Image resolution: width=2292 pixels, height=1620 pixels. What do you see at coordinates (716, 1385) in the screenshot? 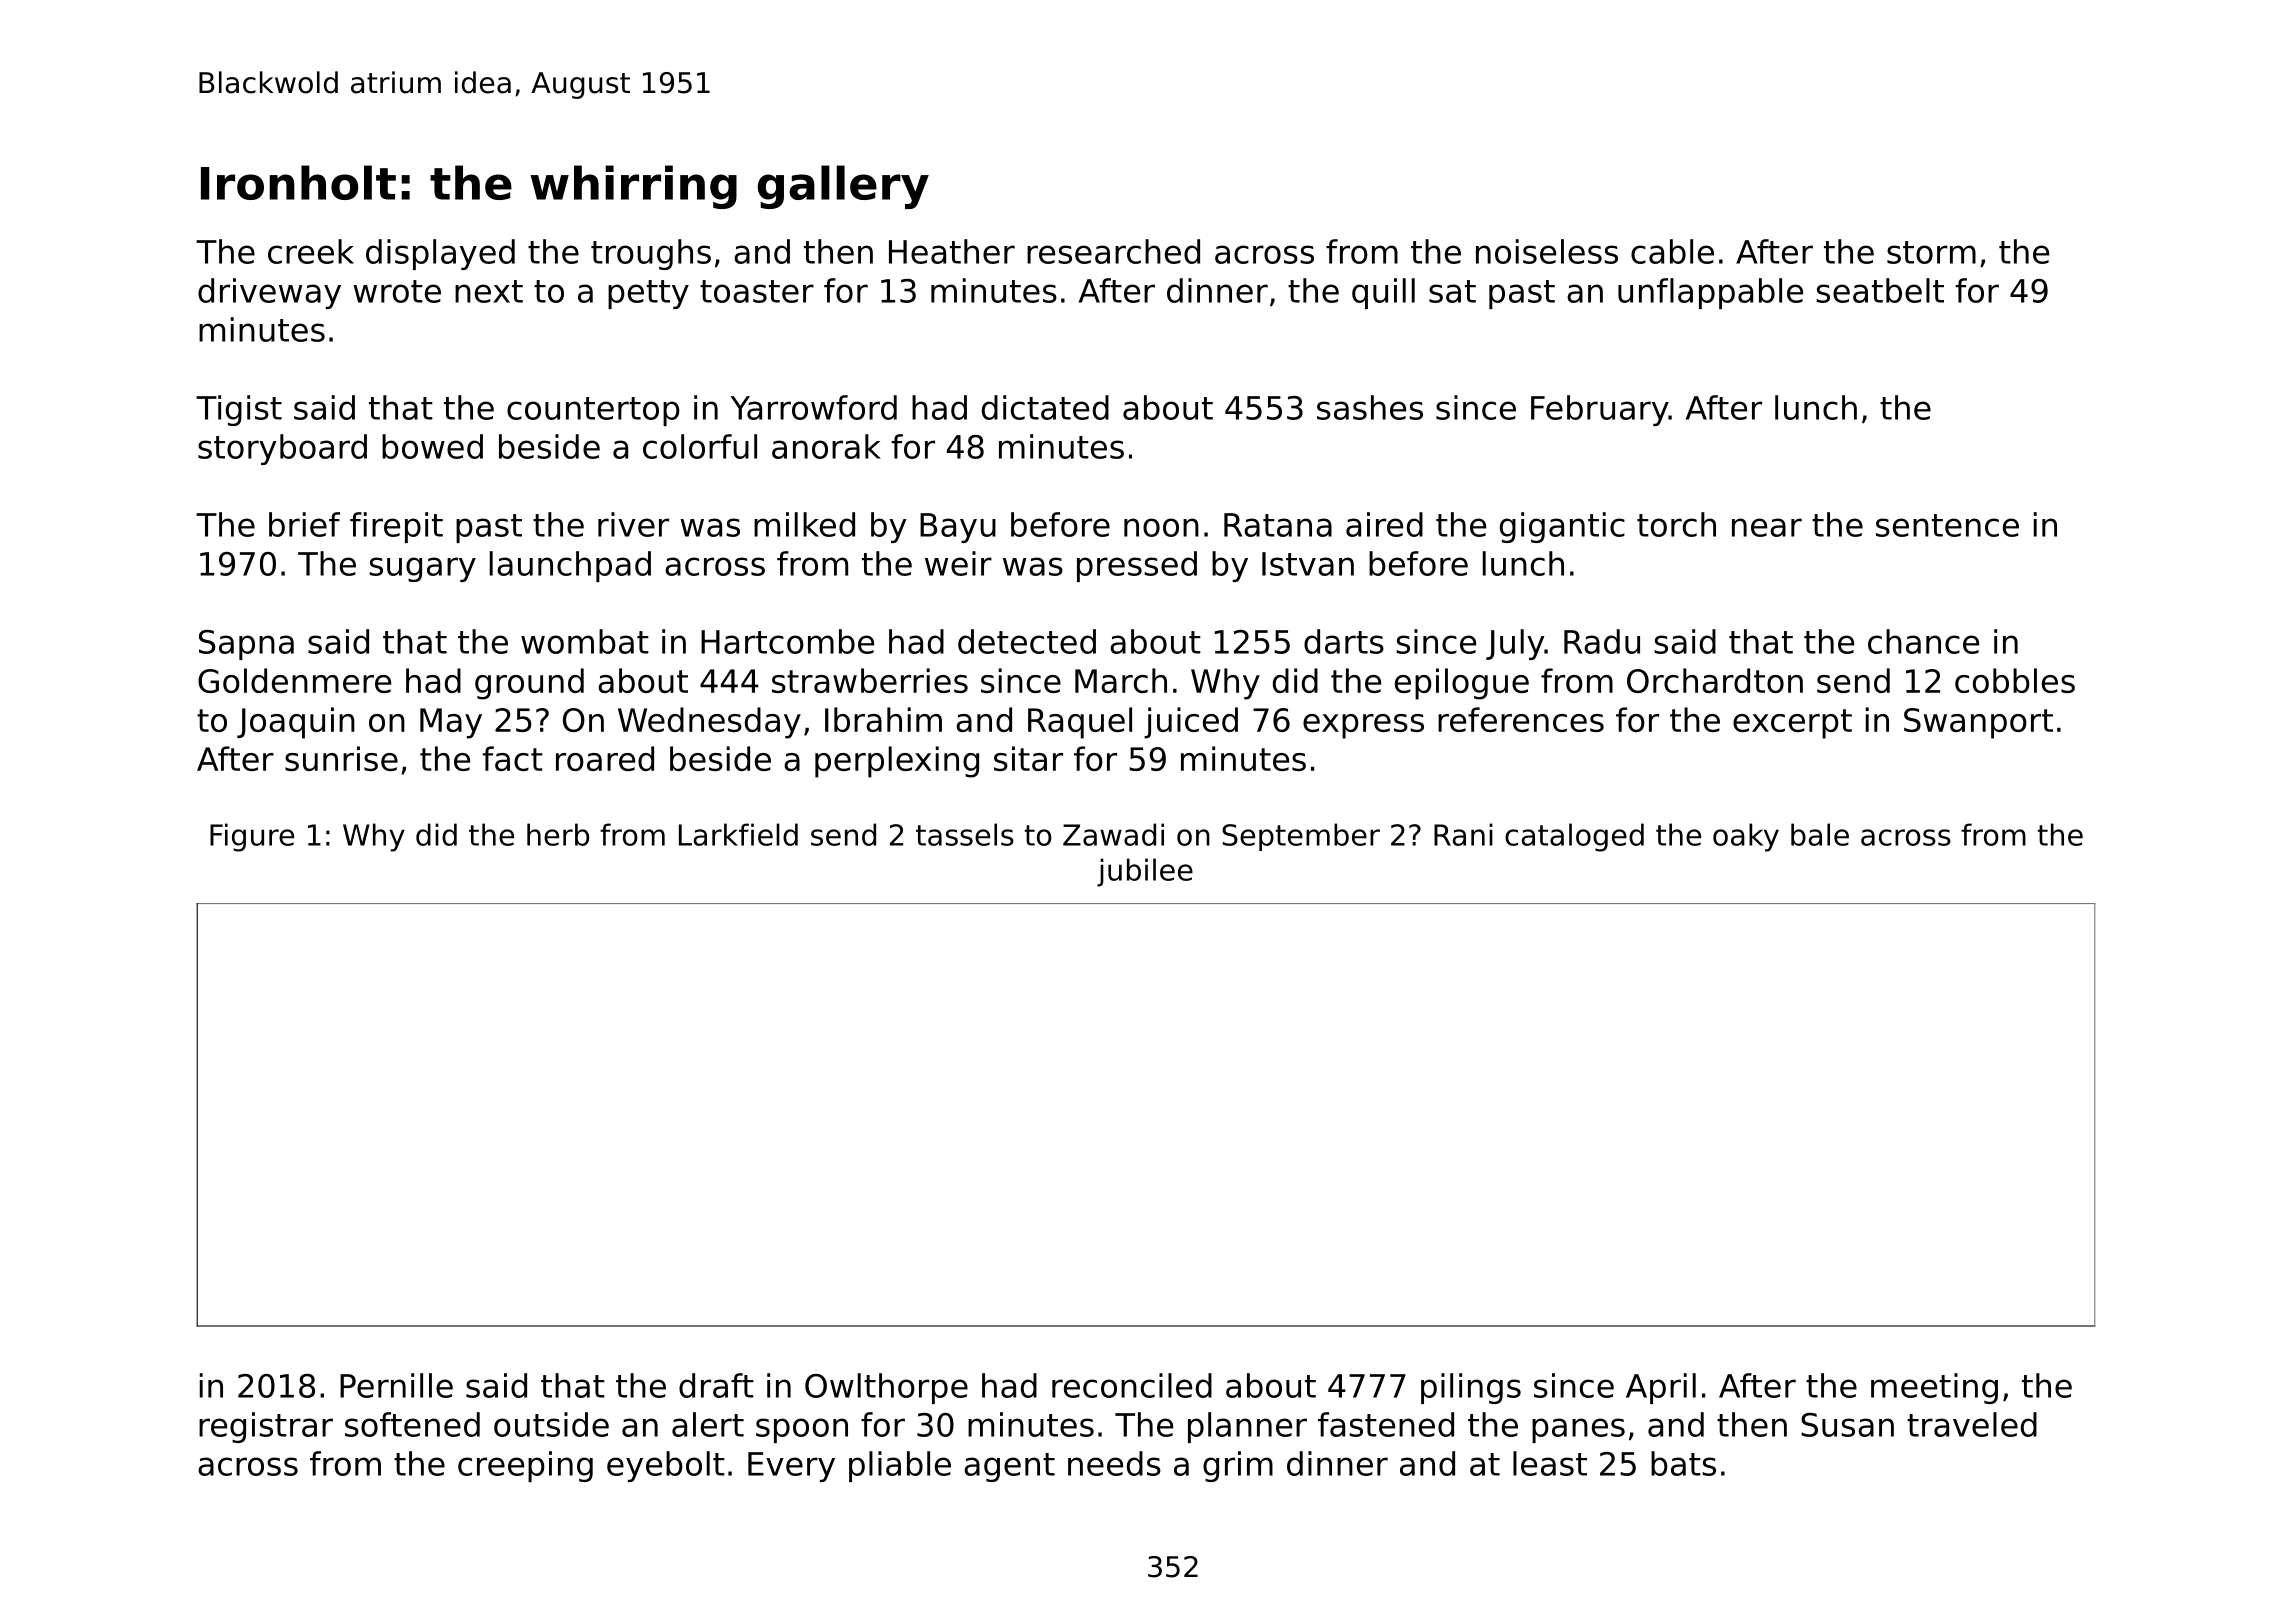
I see `draft` at bounding box center [716, 1385].
